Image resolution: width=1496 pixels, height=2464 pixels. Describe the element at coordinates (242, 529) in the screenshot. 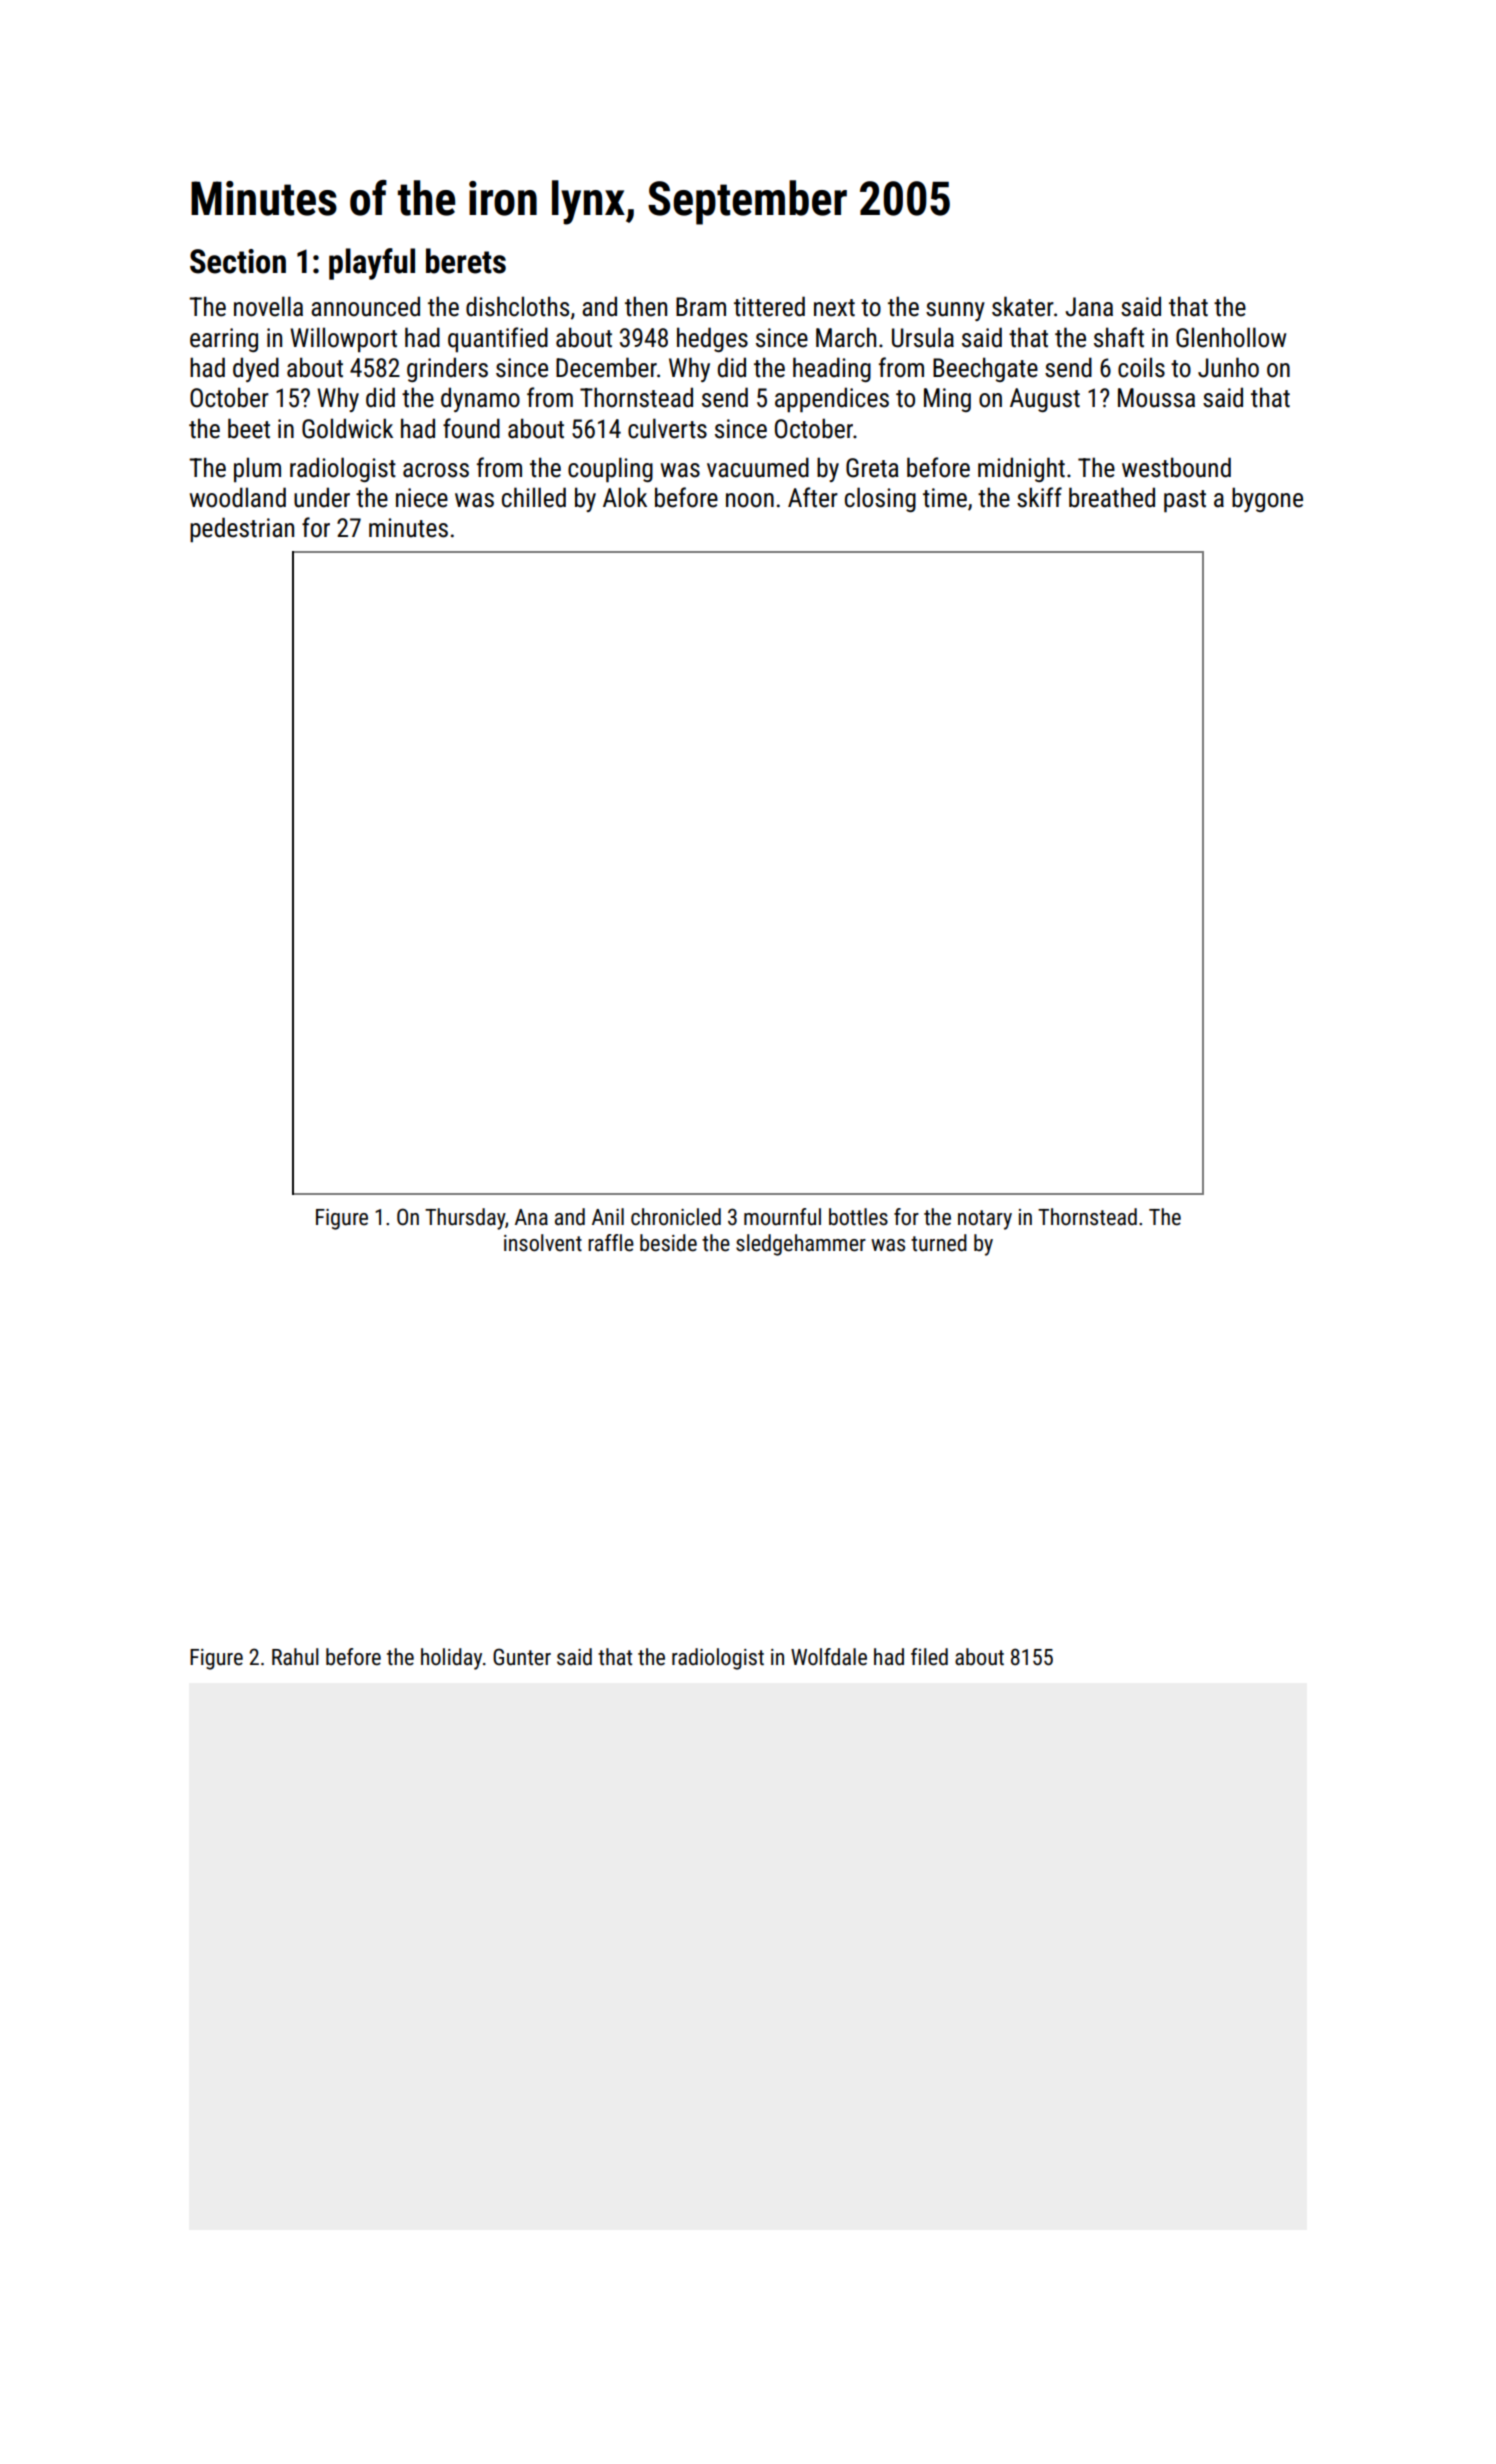

I see `pedestrian` at that location.
